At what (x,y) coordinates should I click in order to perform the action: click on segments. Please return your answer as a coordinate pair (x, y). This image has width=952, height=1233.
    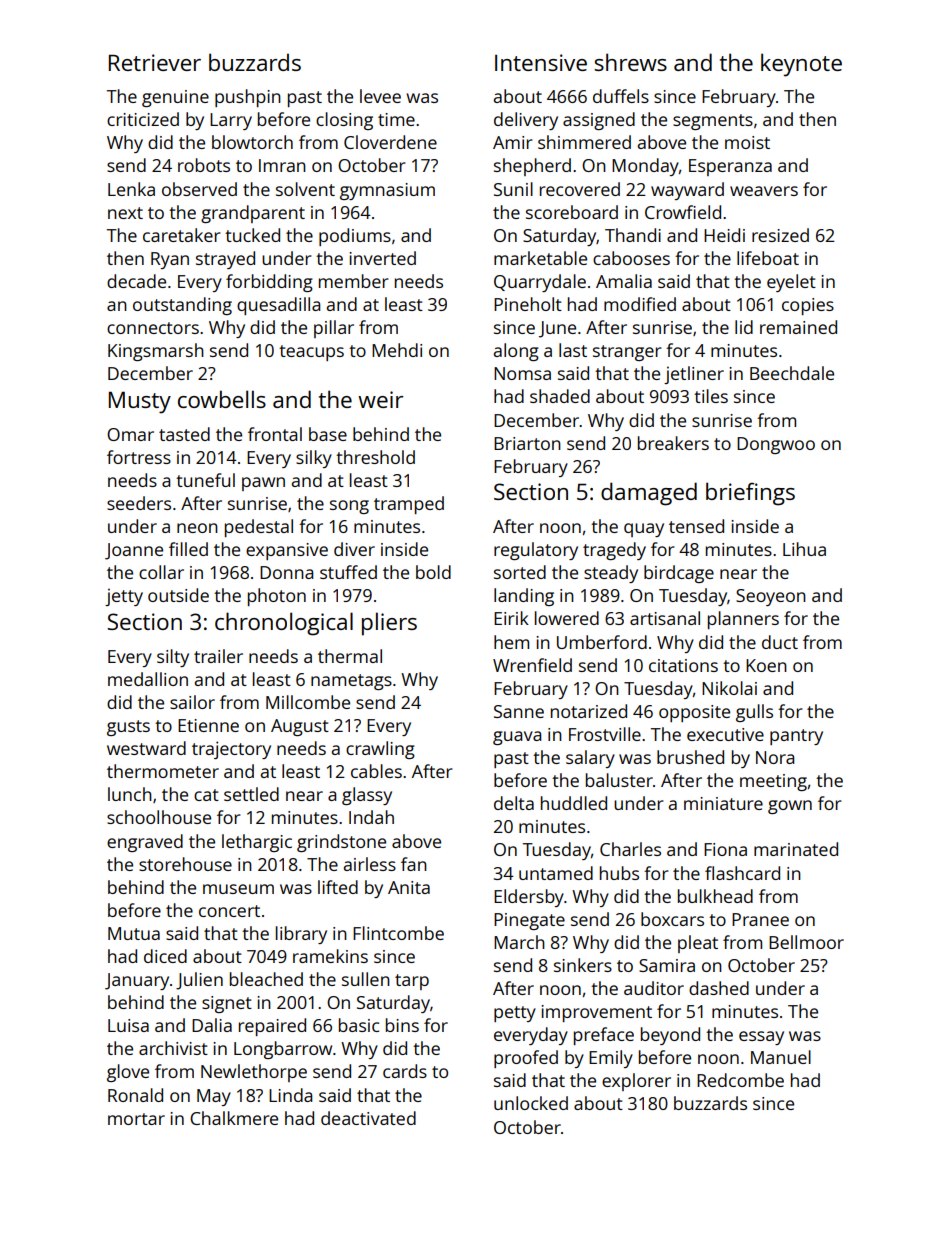
    Looking at the image, I should click on (713, 122).
